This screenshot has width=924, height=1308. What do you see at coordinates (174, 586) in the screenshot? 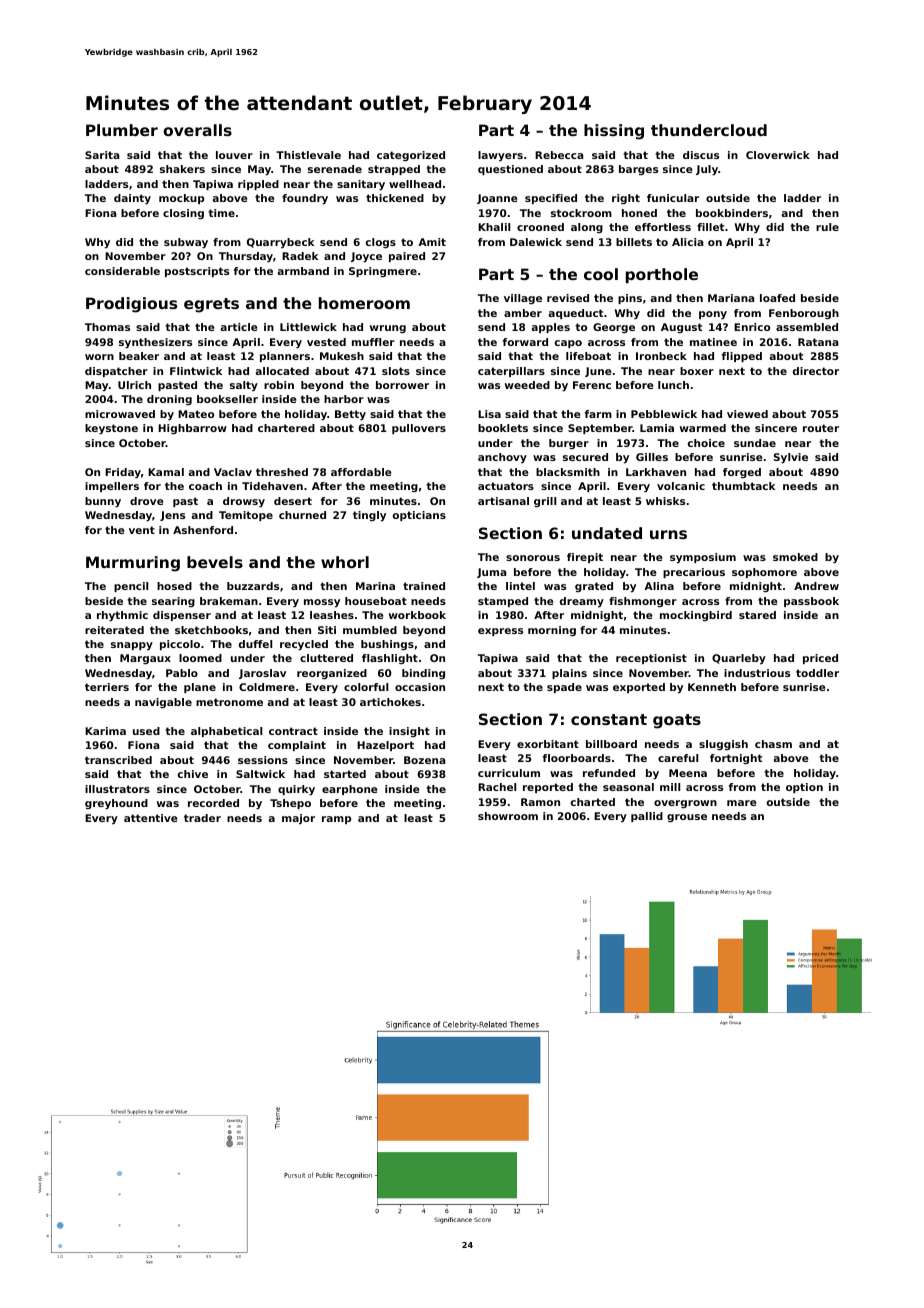
I see `hosed` at bounding box center [174, 586].
